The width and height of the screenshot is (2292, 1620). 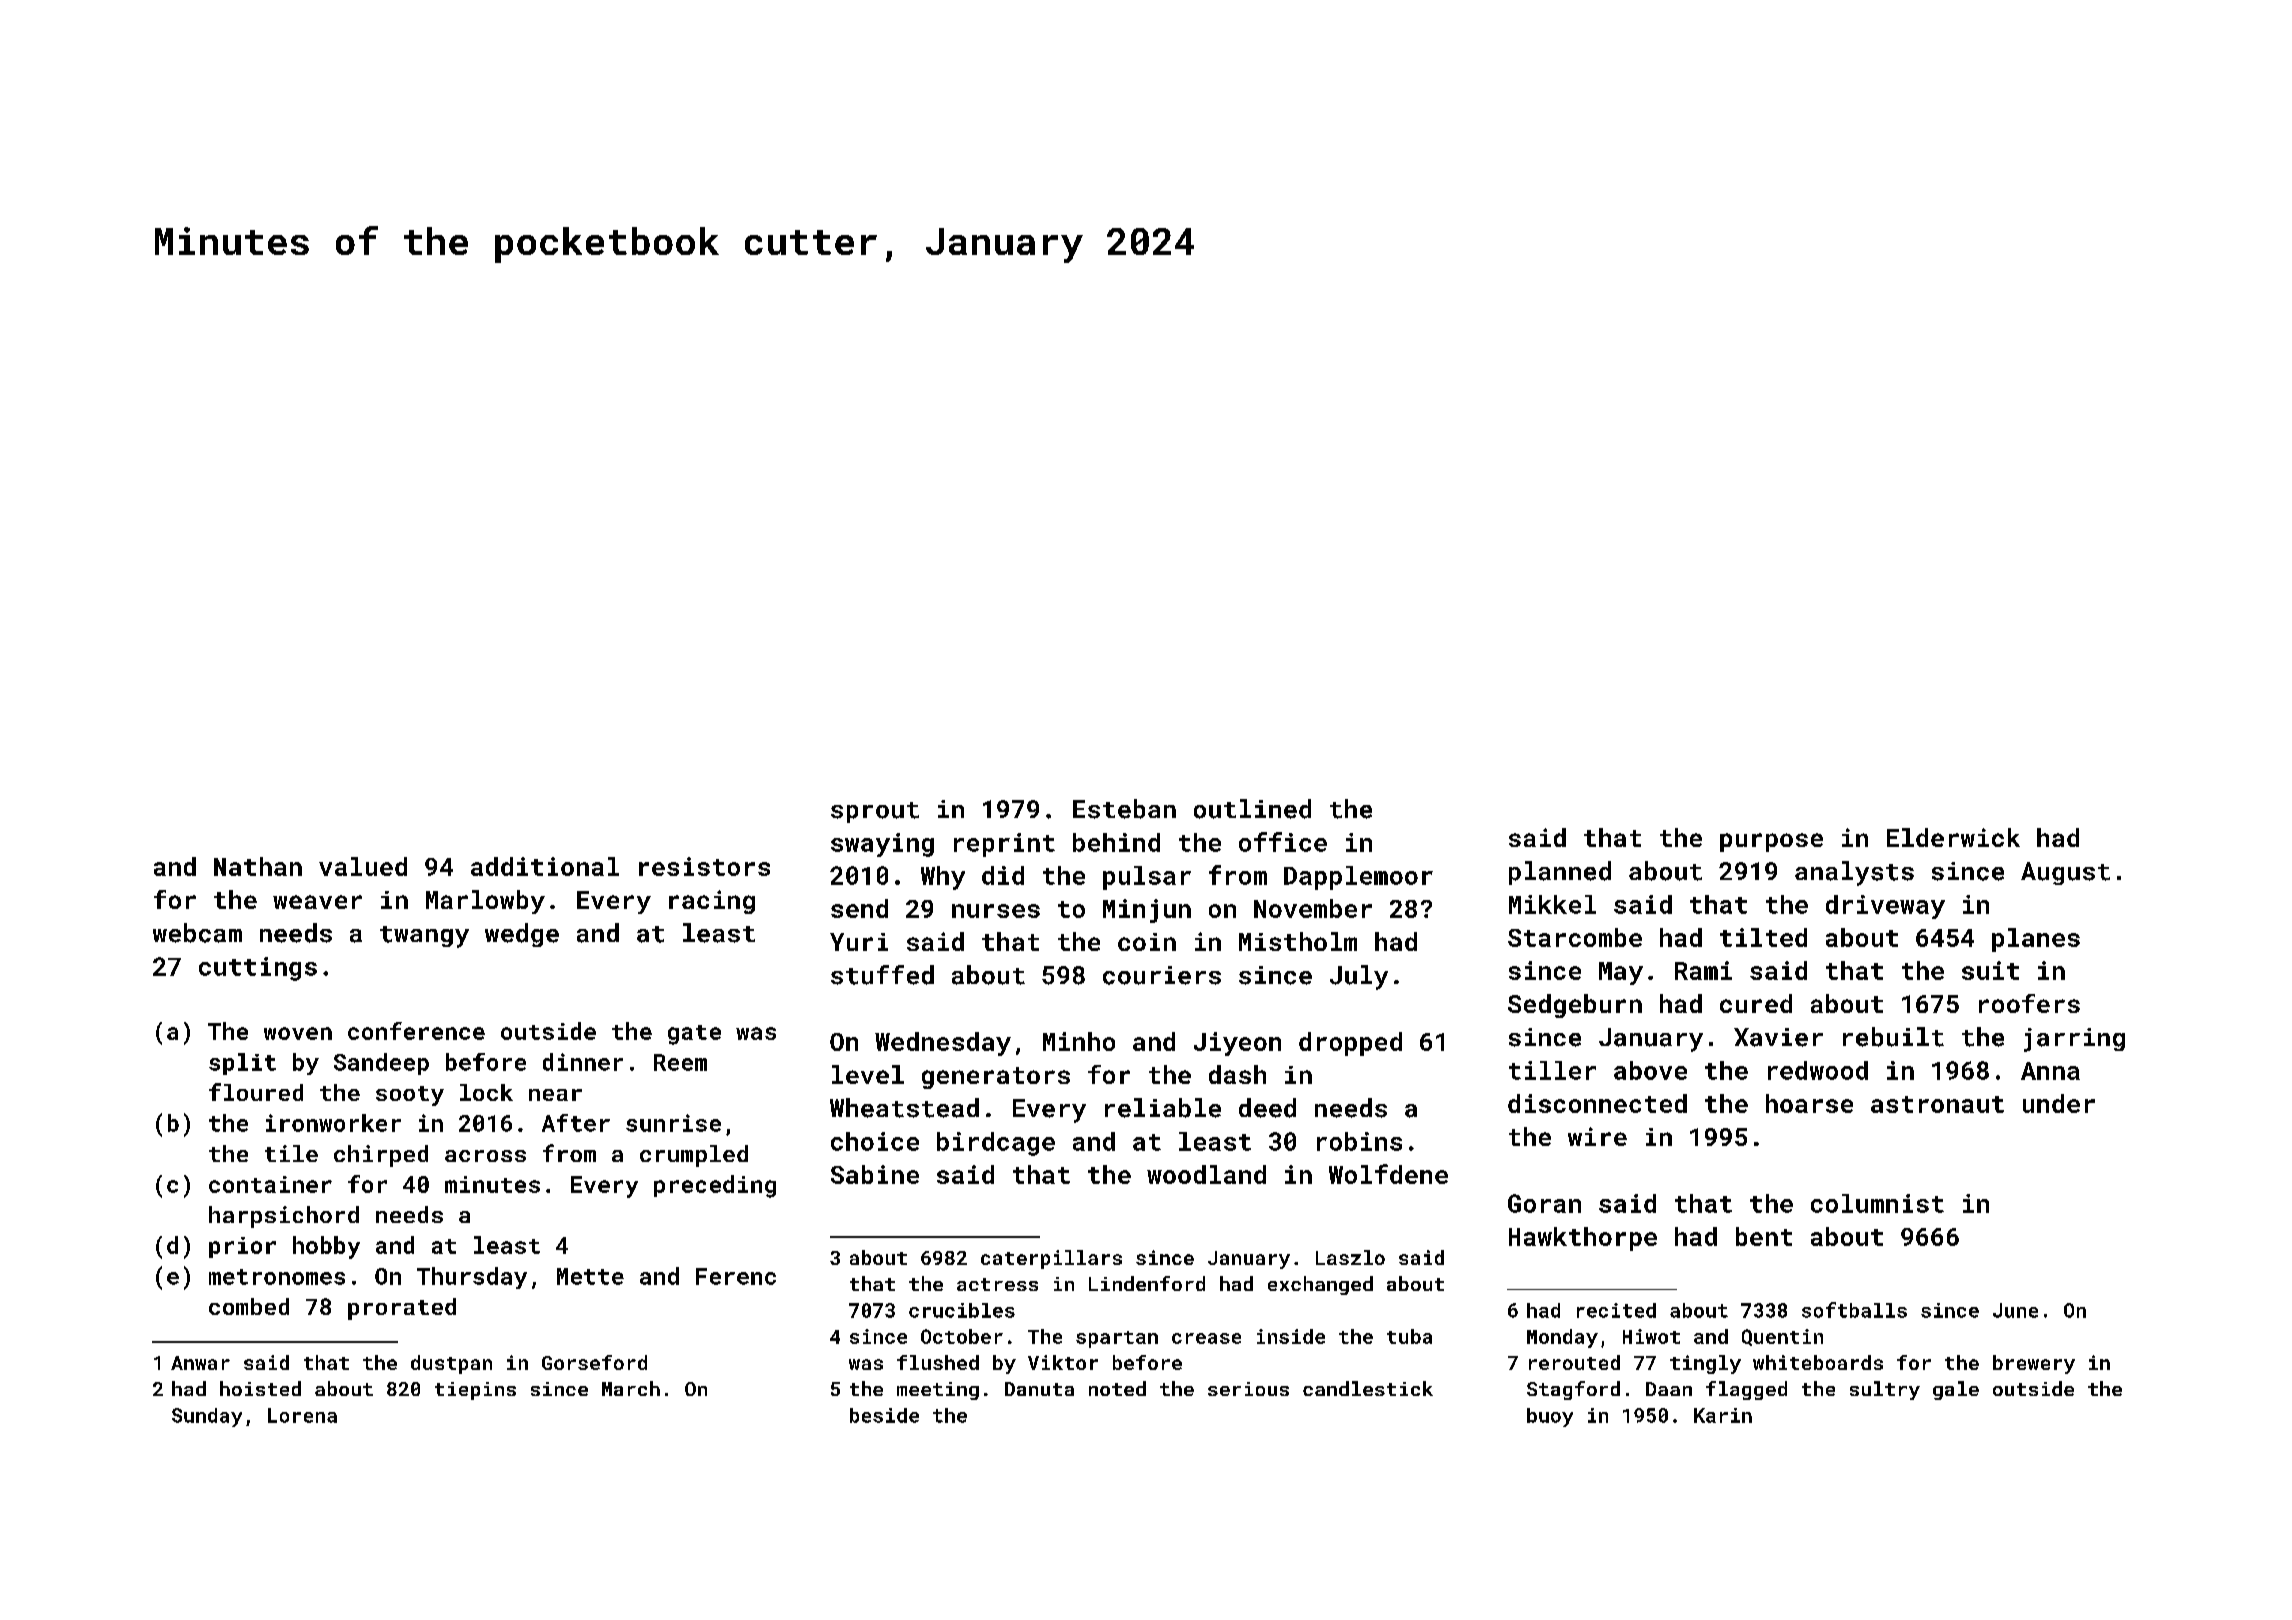 What do you see at coordinates (1953, 837) in the screenshot?
I see `Elderwick` at bounding box center [1953, 837].
